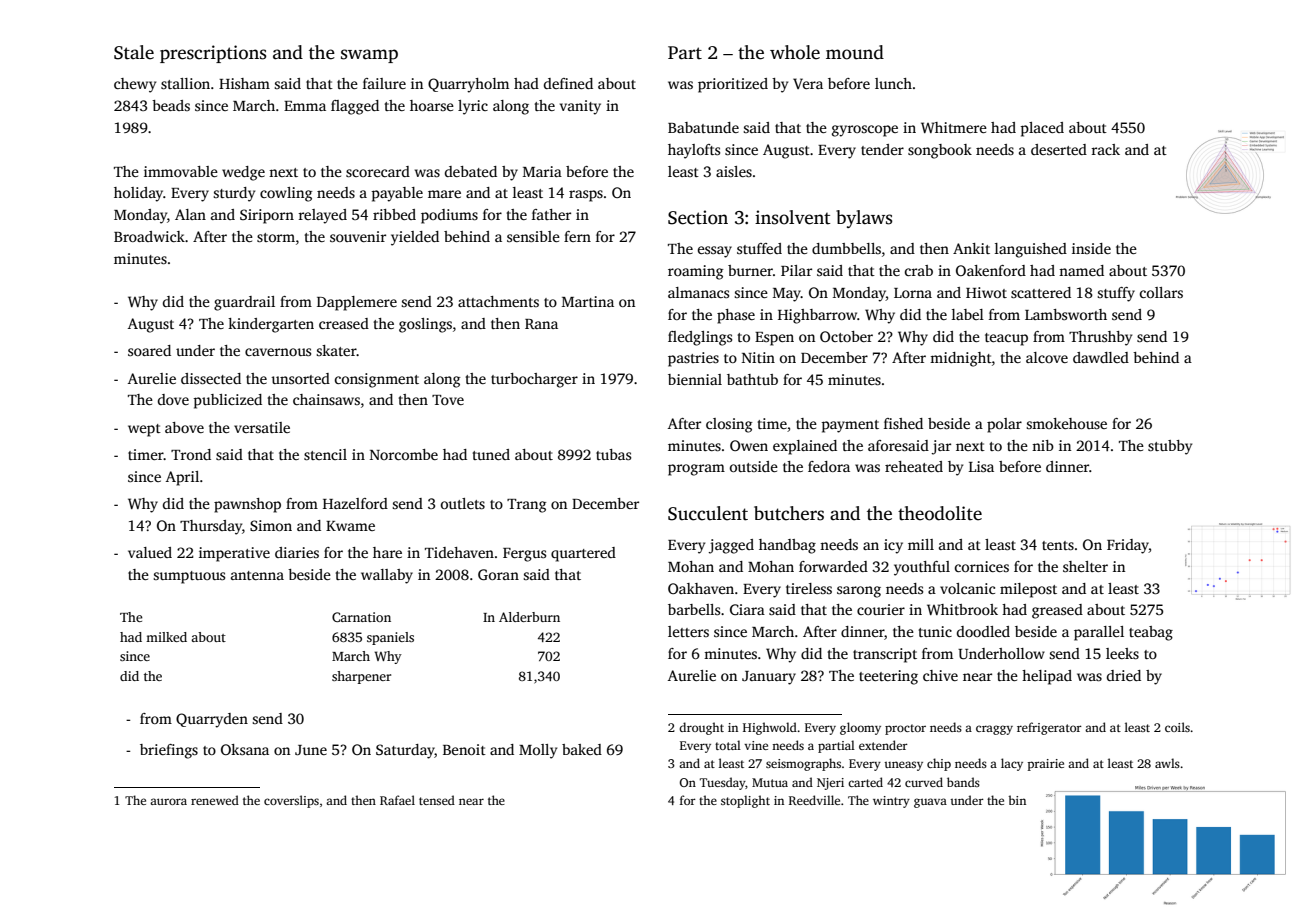  I want to click on Thrushby, so click(1100, 338).
